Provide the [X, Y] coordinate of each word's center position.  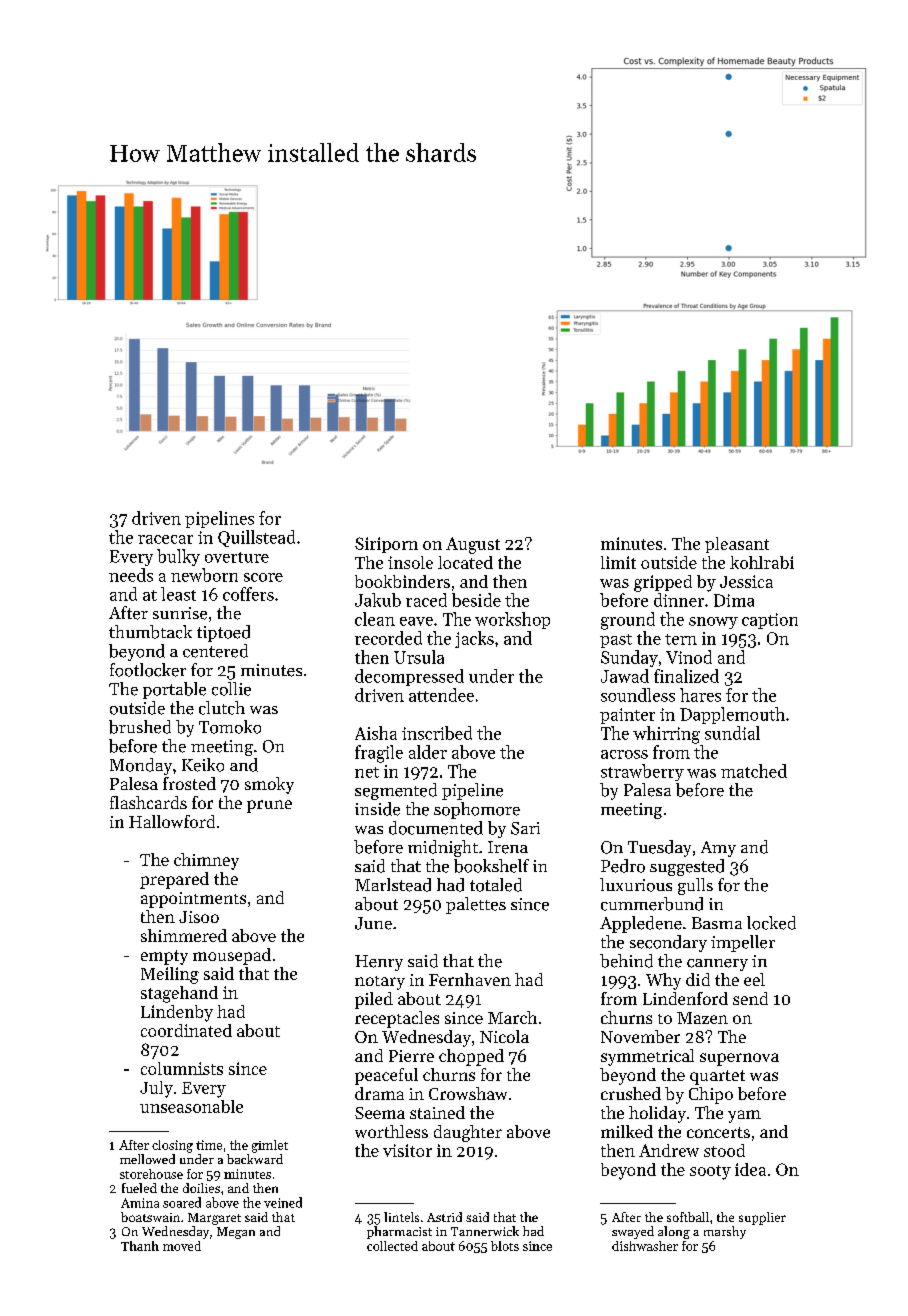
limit [618, 562]
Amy [718, 849]
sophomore [477, 810]
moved [182, 1246]
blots [505, 1246]
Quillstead [256, 538]
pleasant [737, 545]
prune [269, 806]
